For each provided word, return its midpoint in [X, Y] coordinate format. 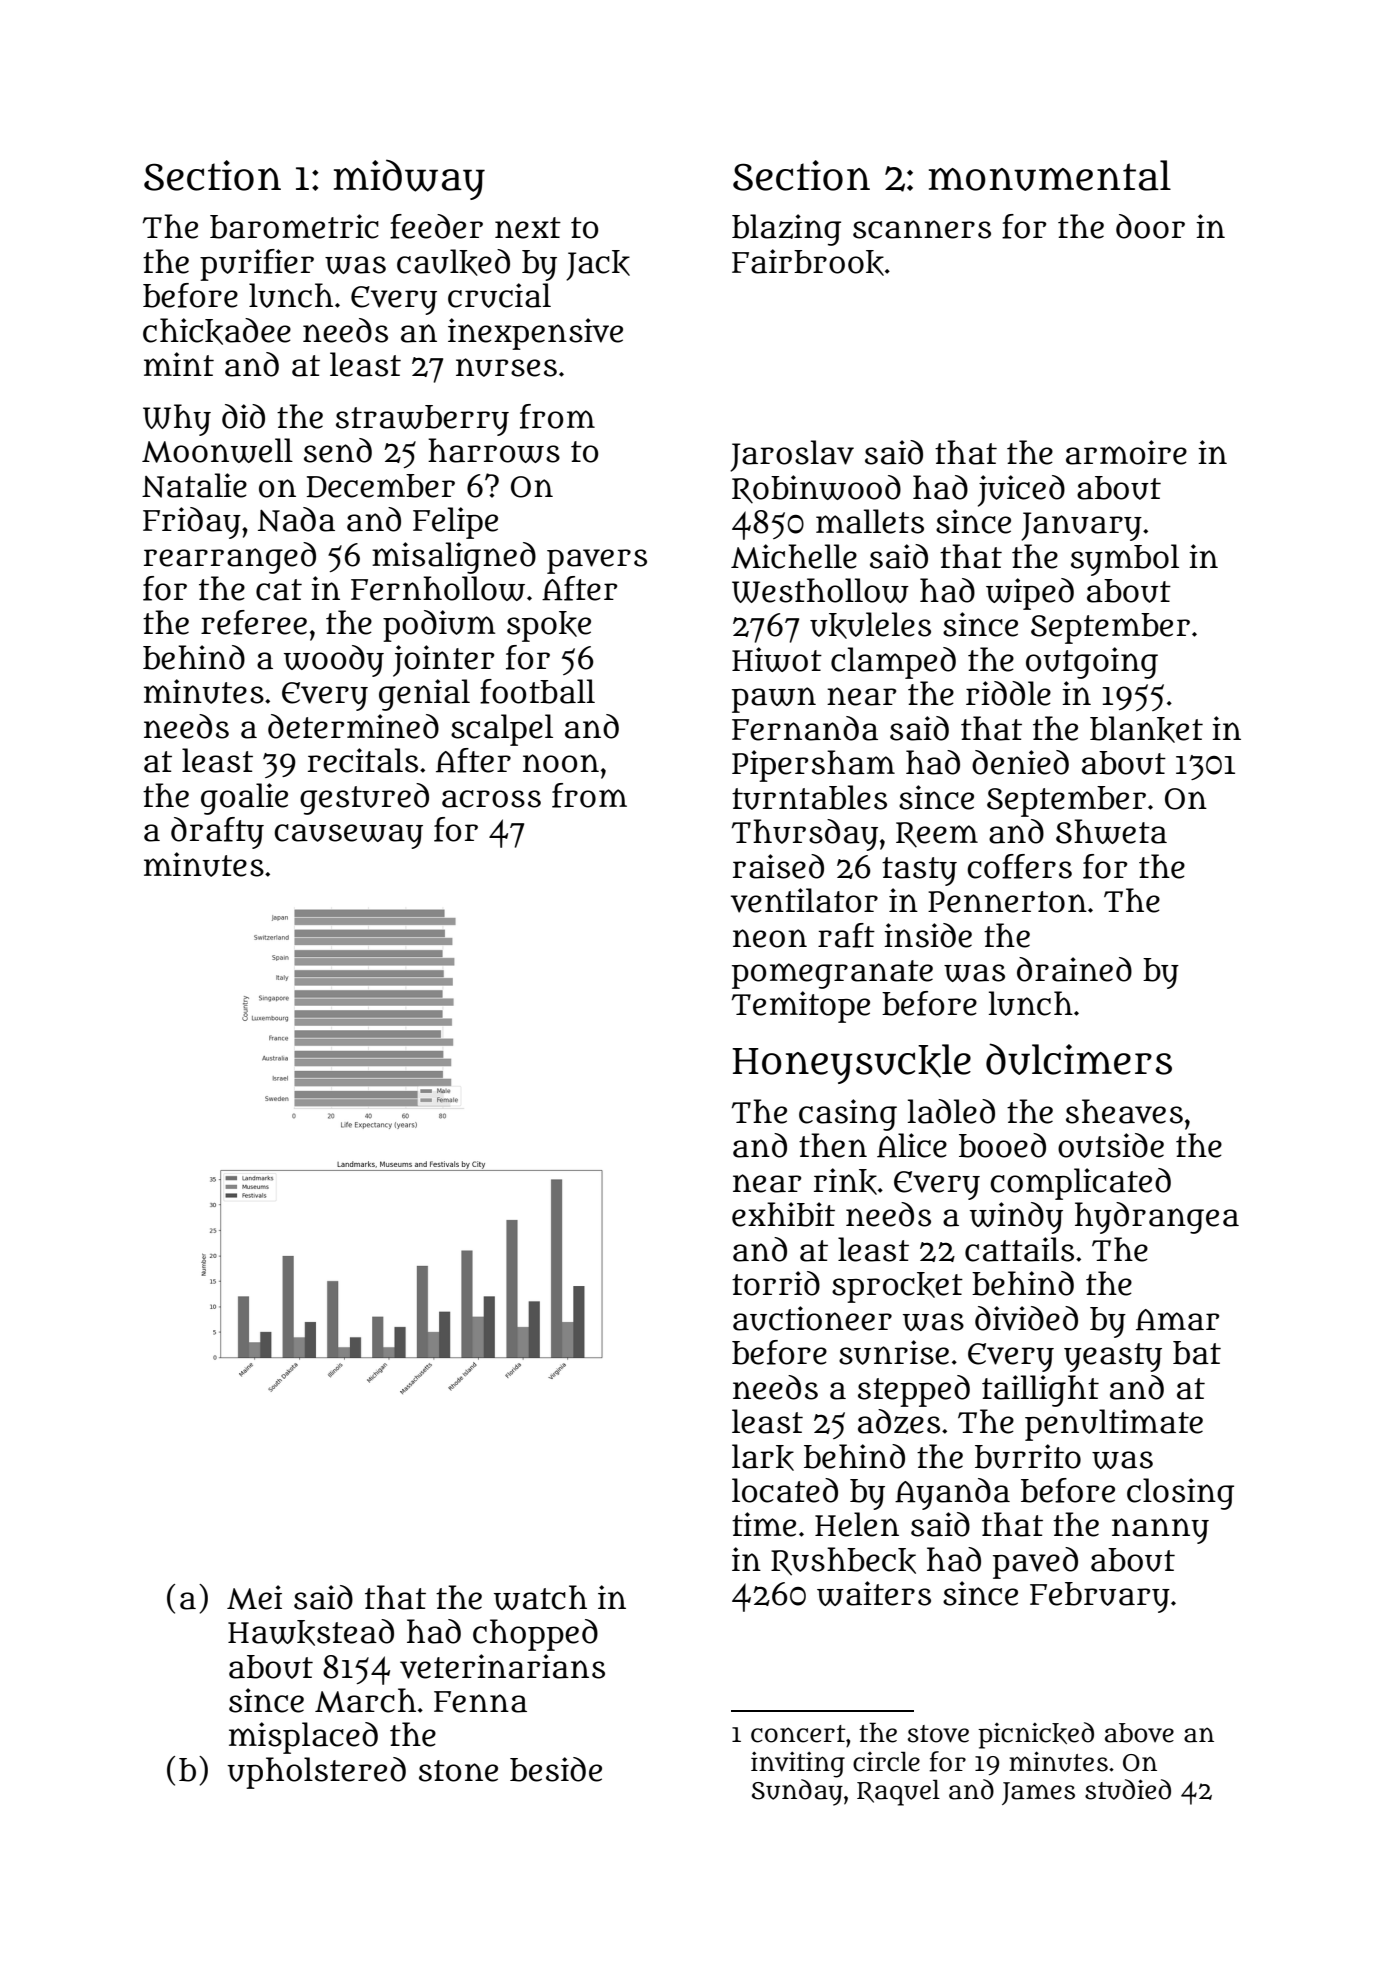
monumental [1050, 175]
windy [1016, 1218]
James [1038, 1793]
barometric [294, 226]
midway [409, 179]
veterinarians [502, 1666]
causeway [348, 836]
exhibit [783, 1214]
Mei [254, 1597]
